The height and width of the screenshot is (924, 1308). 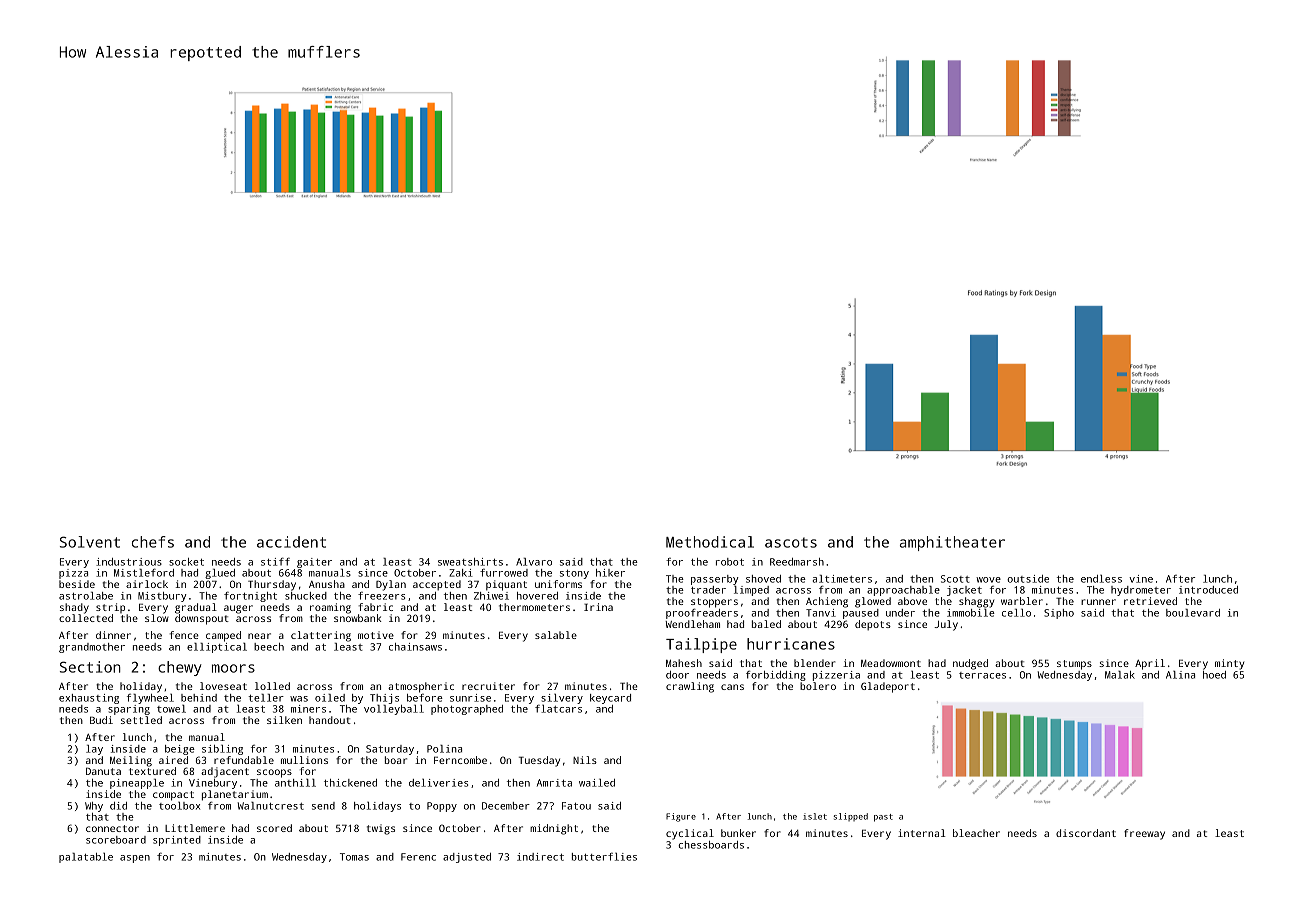 I want to click on Thijs, so click(x=384, y=699).
